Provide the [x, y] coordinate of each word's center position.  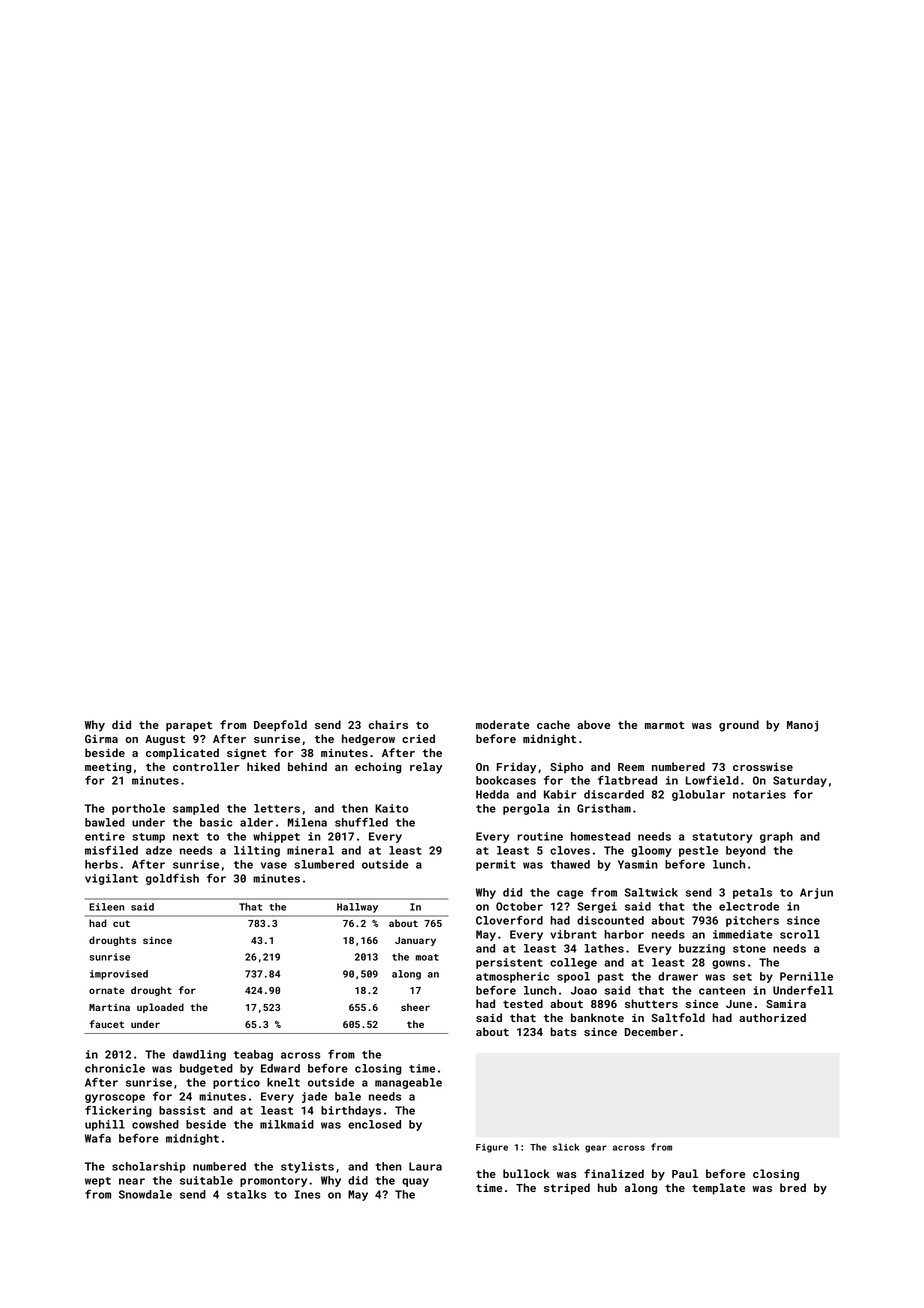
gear [596, 1149]
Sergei [597, 907]
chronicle [115, 1068]
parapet [189, 726]
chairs [388, 724]
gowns [728, 964]
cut [121, 923]
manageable [408, 1083]
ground [739, 726]
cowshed [155, 1124]
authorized [772, 1017]
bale [348, 1096]
